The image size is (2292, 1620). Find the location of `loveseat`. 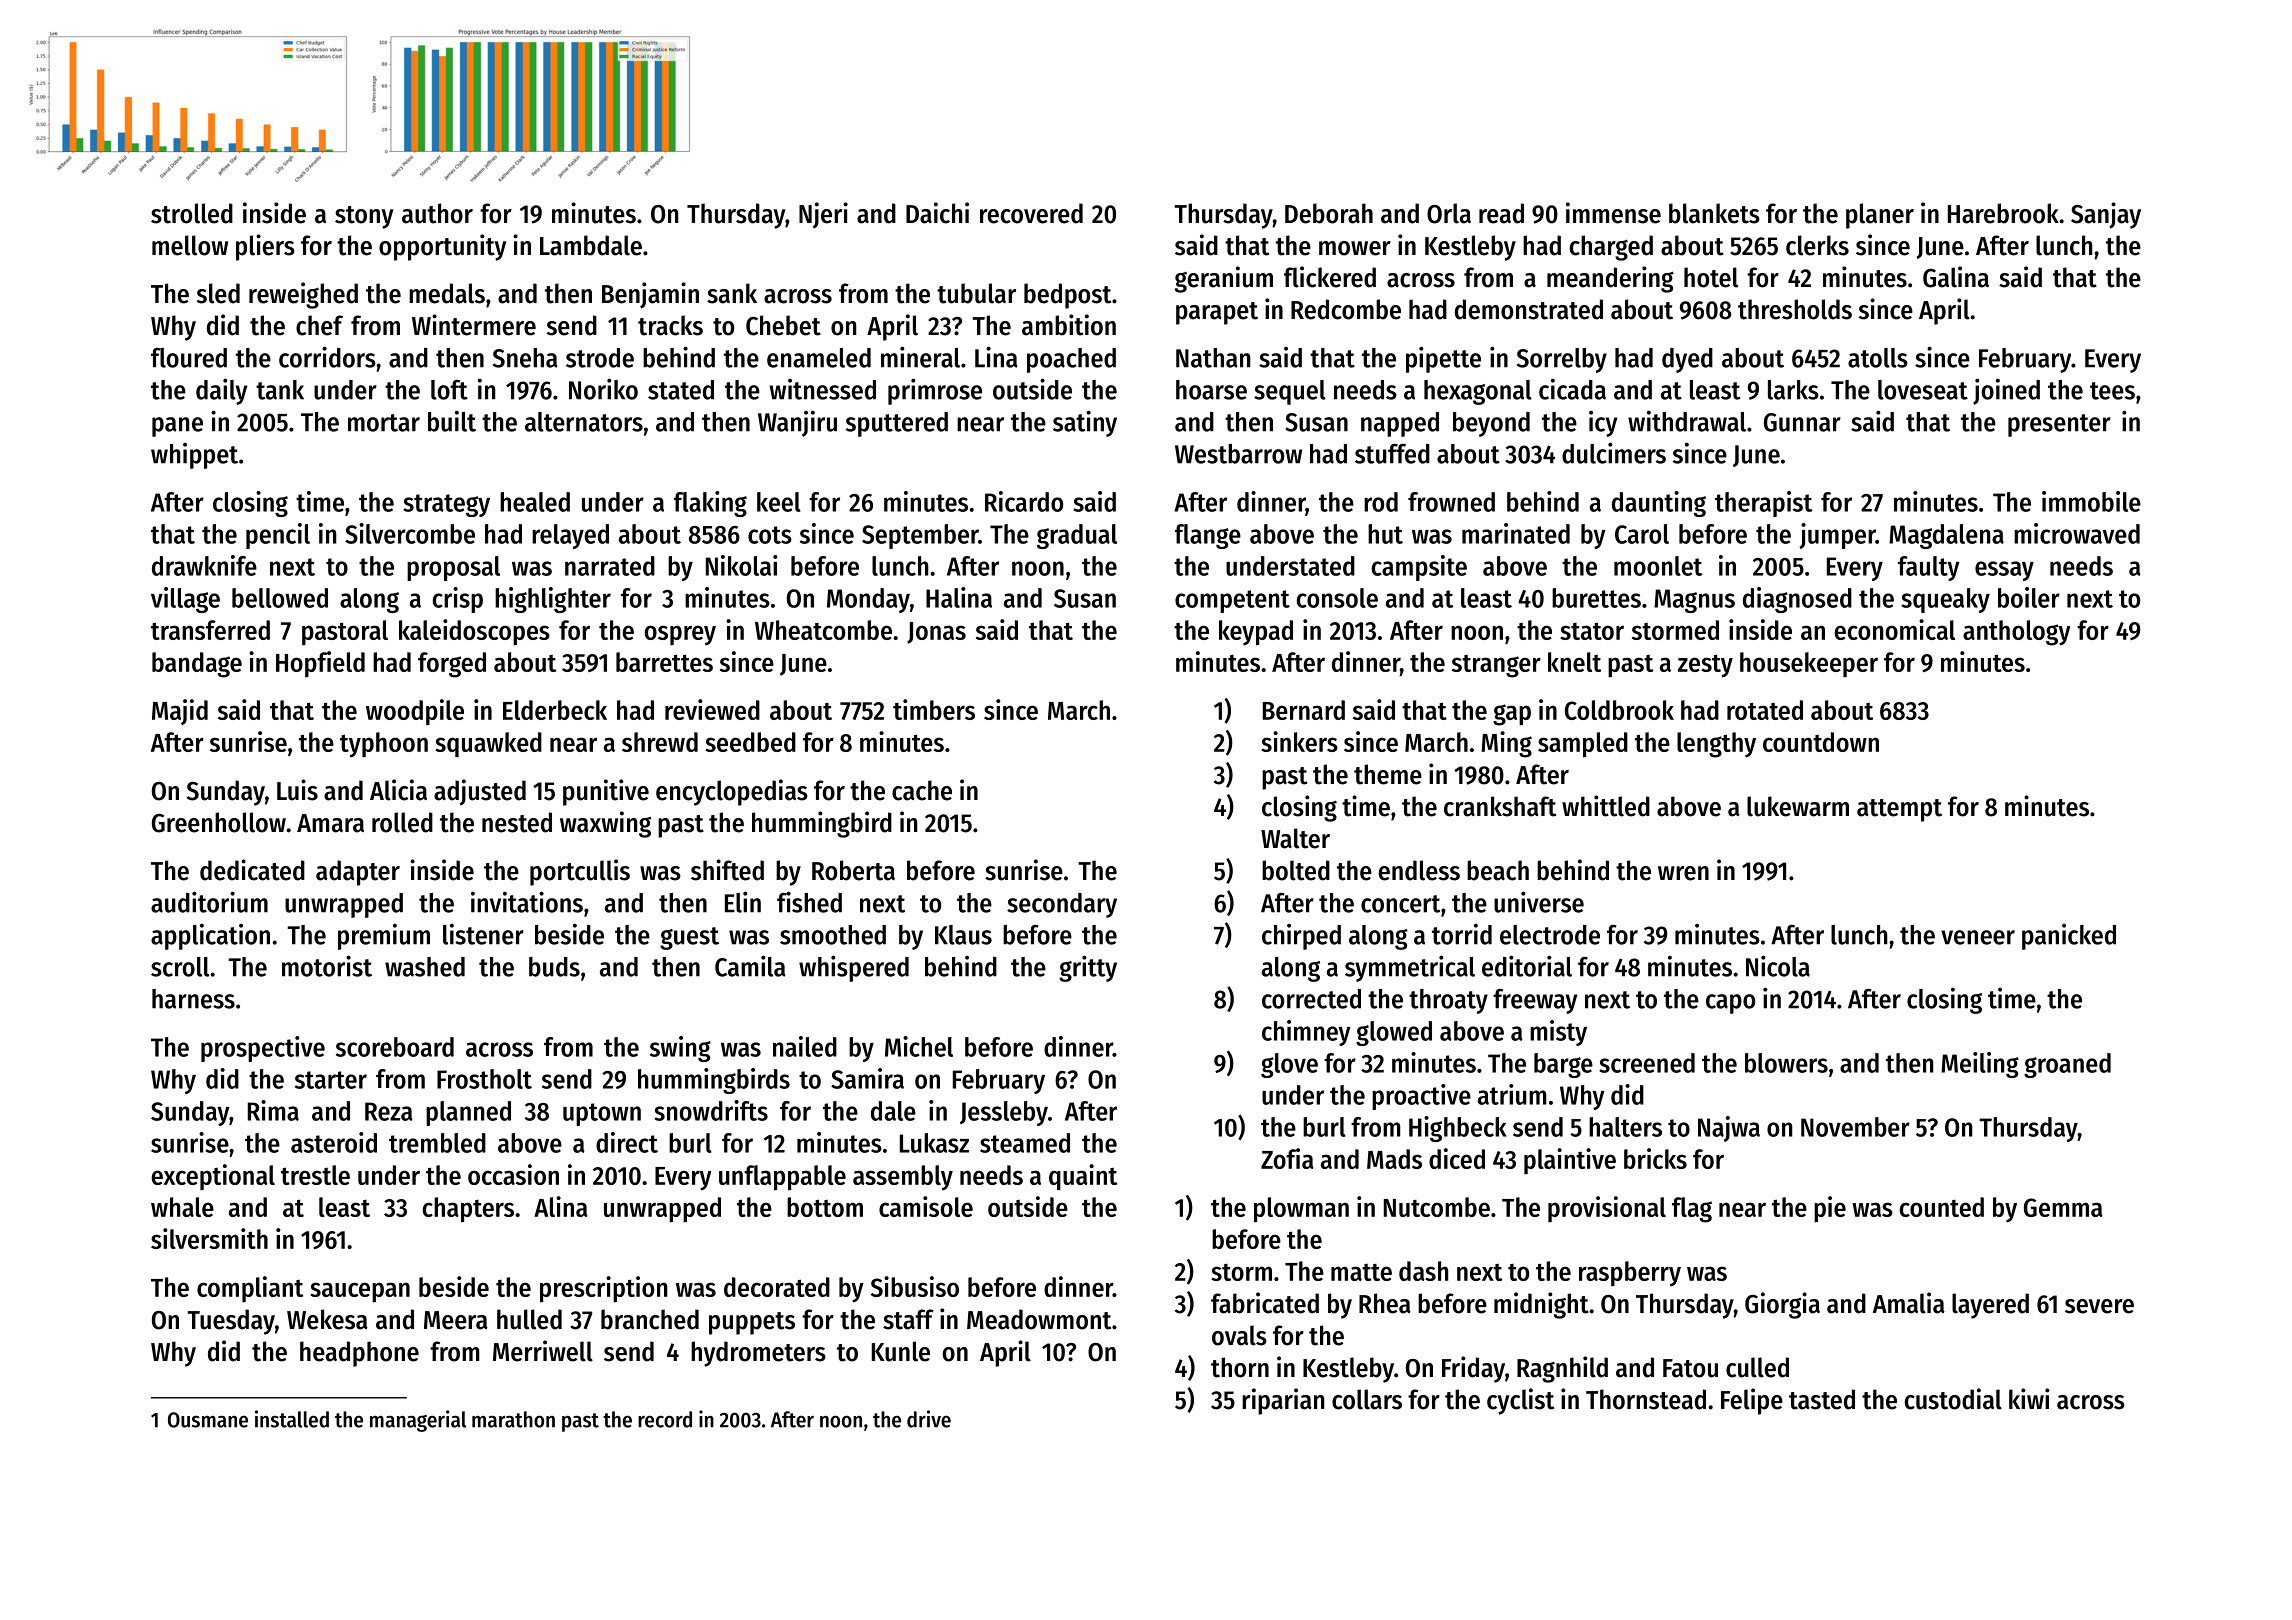

loveseat is located at coordinates (1923, 390).
